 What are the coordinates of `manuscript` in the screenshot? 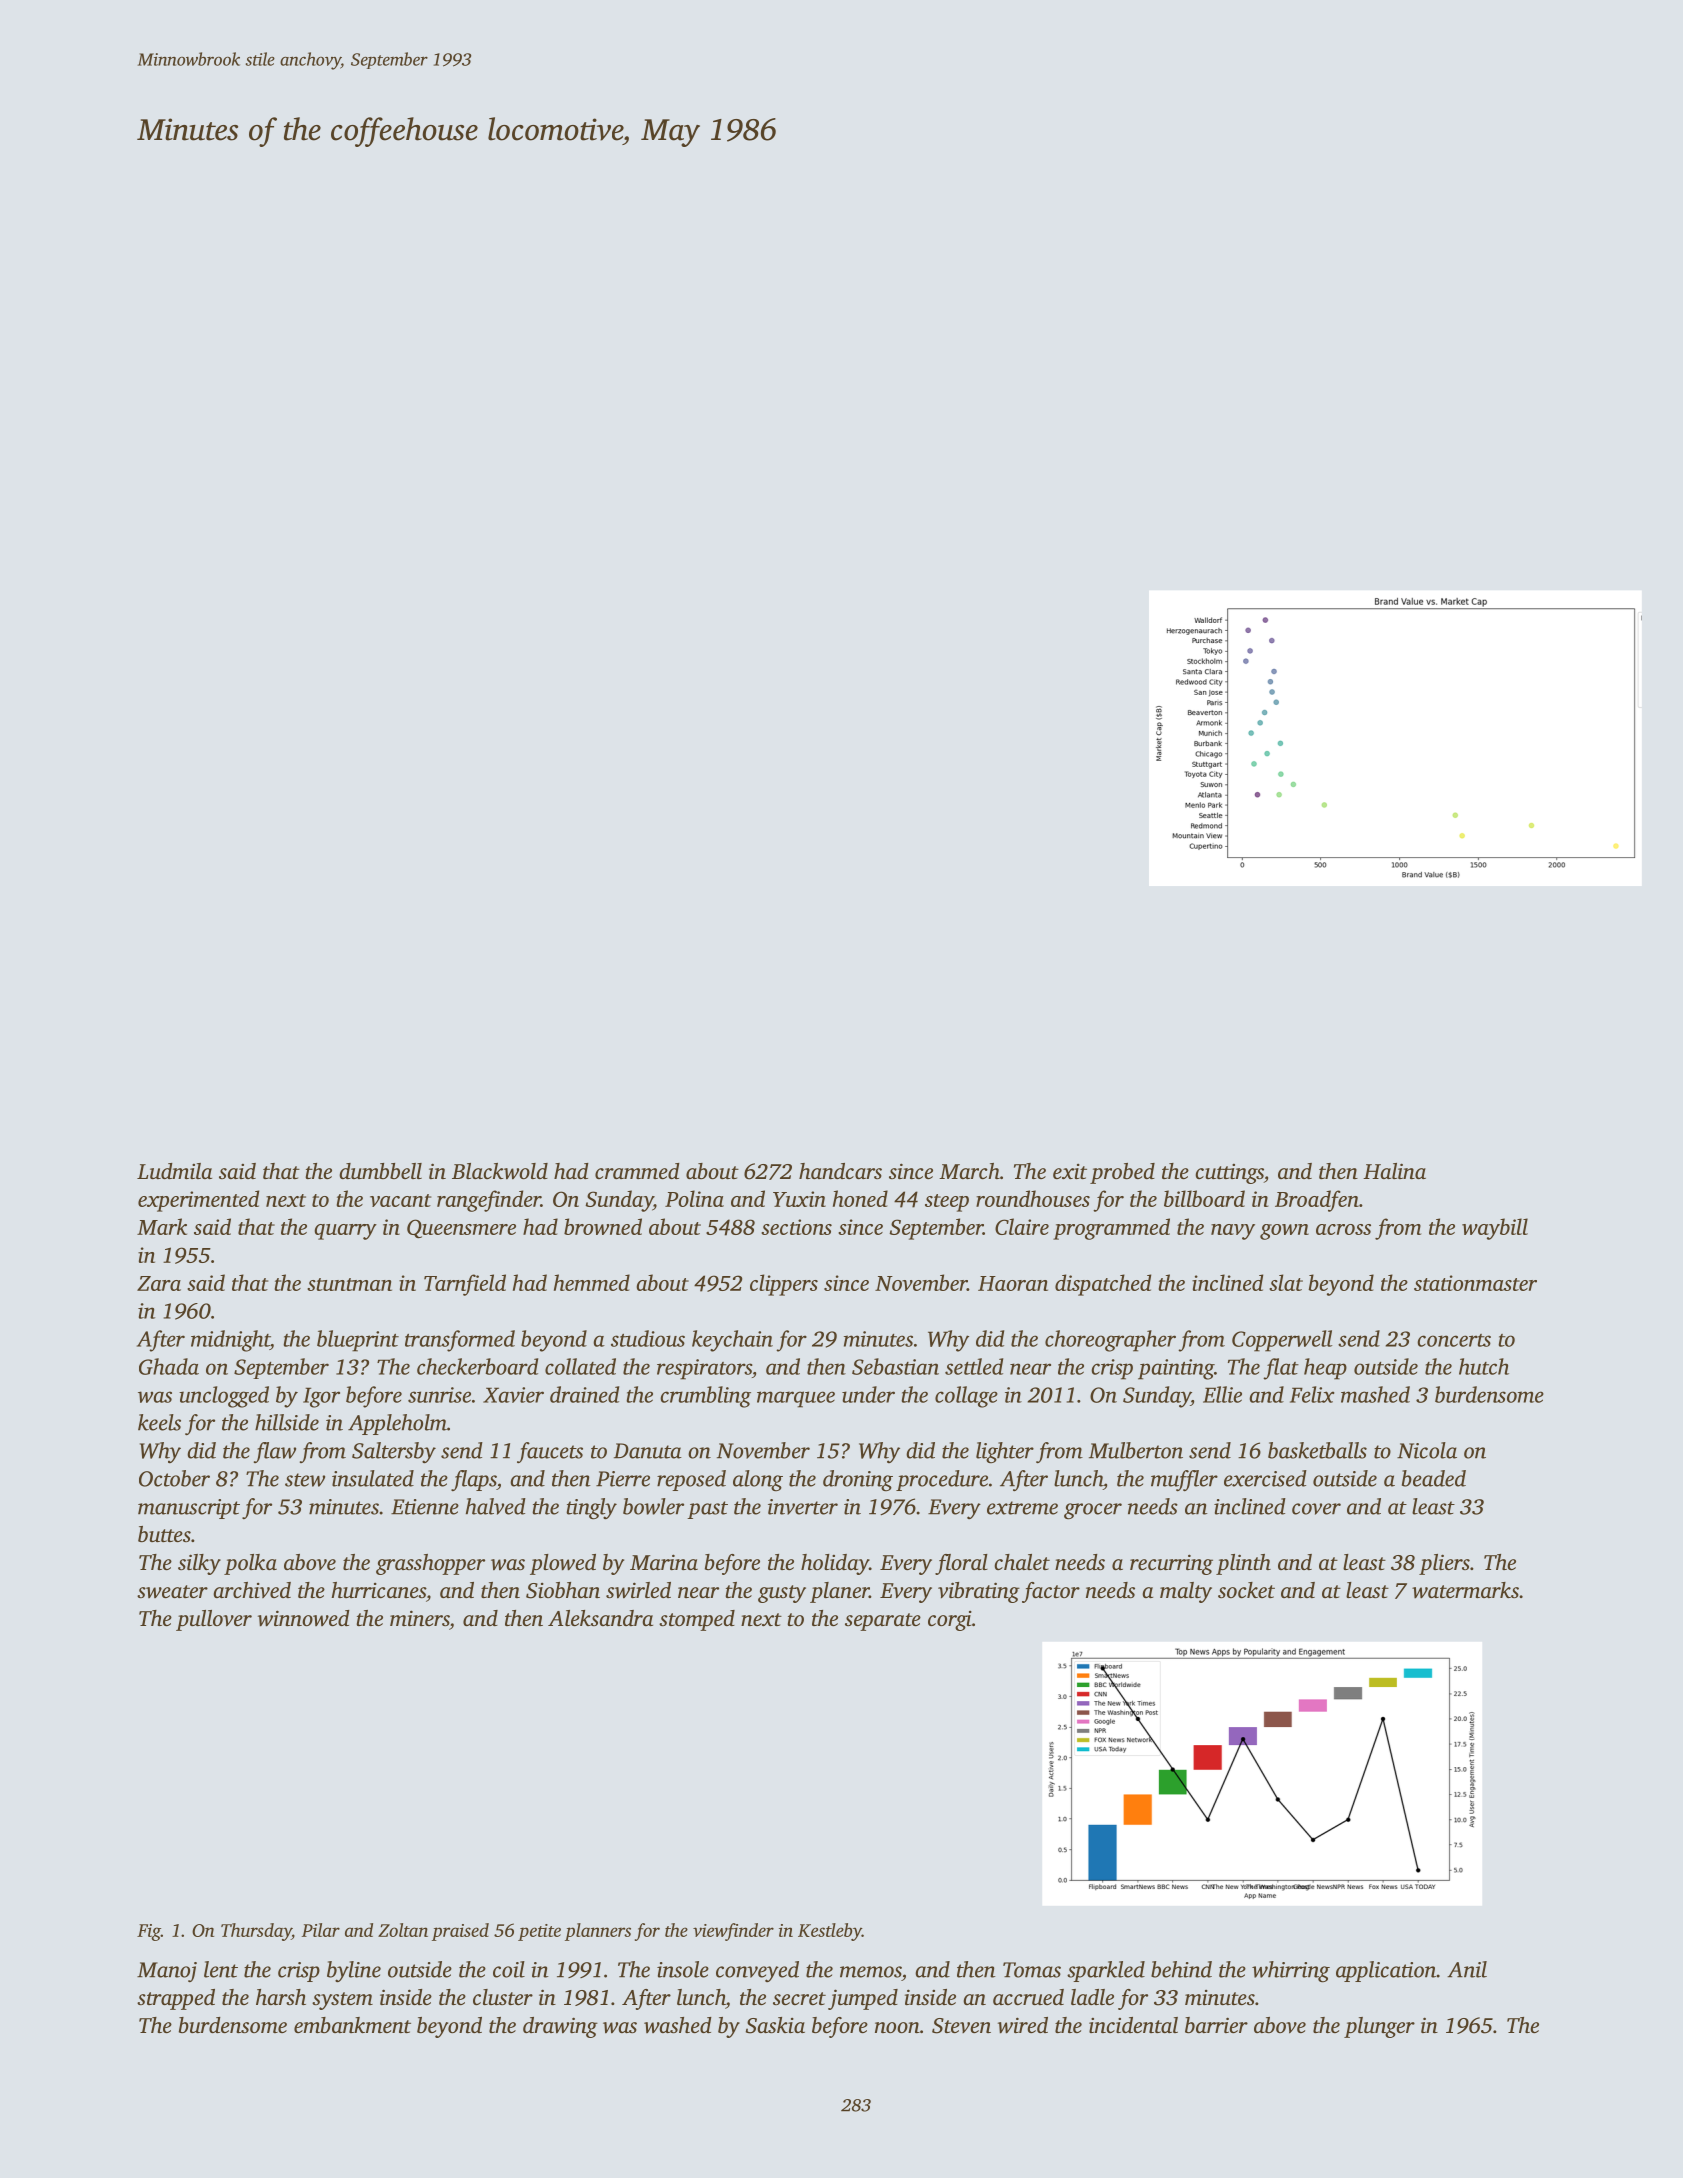 It's located at (189, 1509).
